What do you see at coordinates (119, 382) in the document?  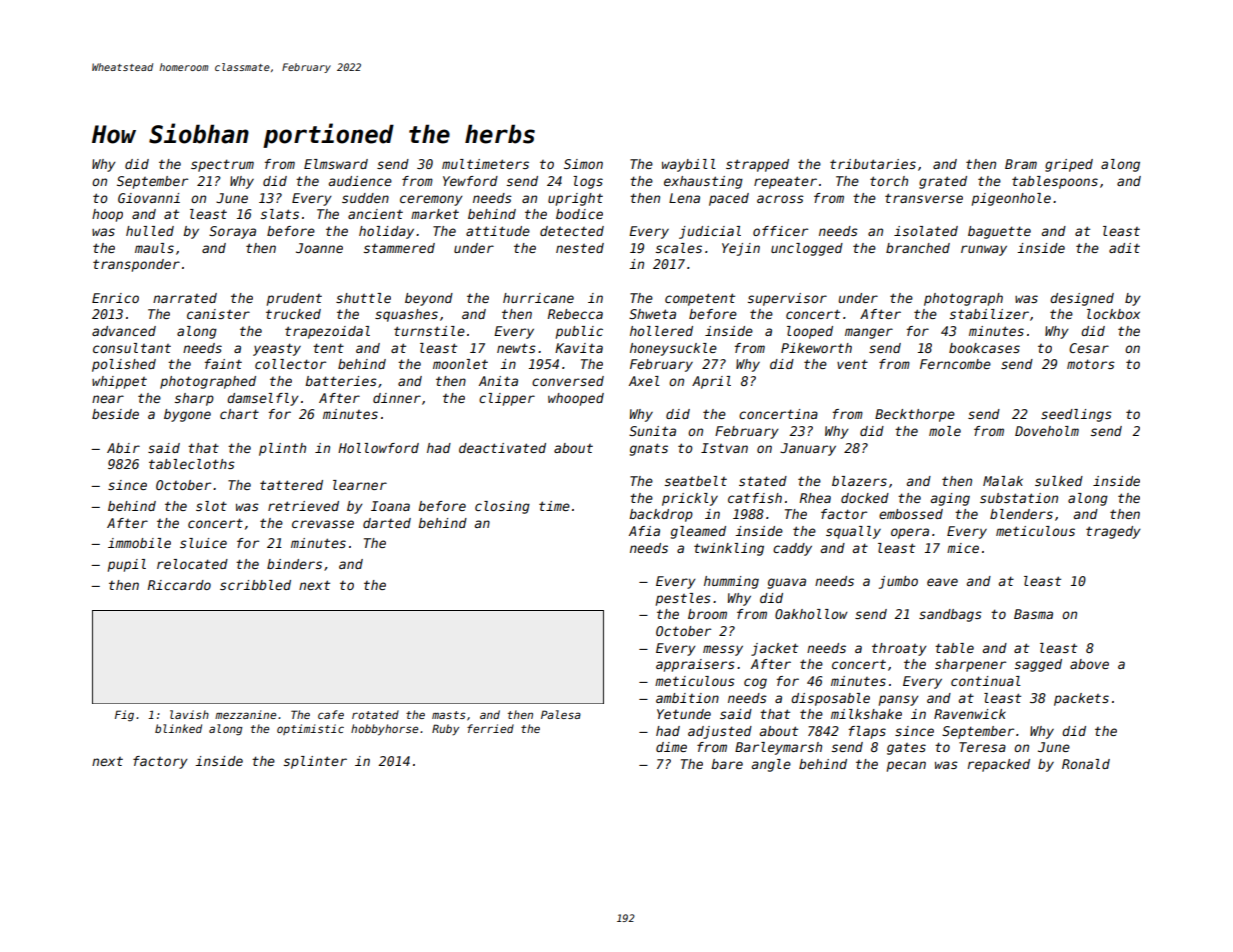 I see `whippet` at bounding box center [119, 382].
